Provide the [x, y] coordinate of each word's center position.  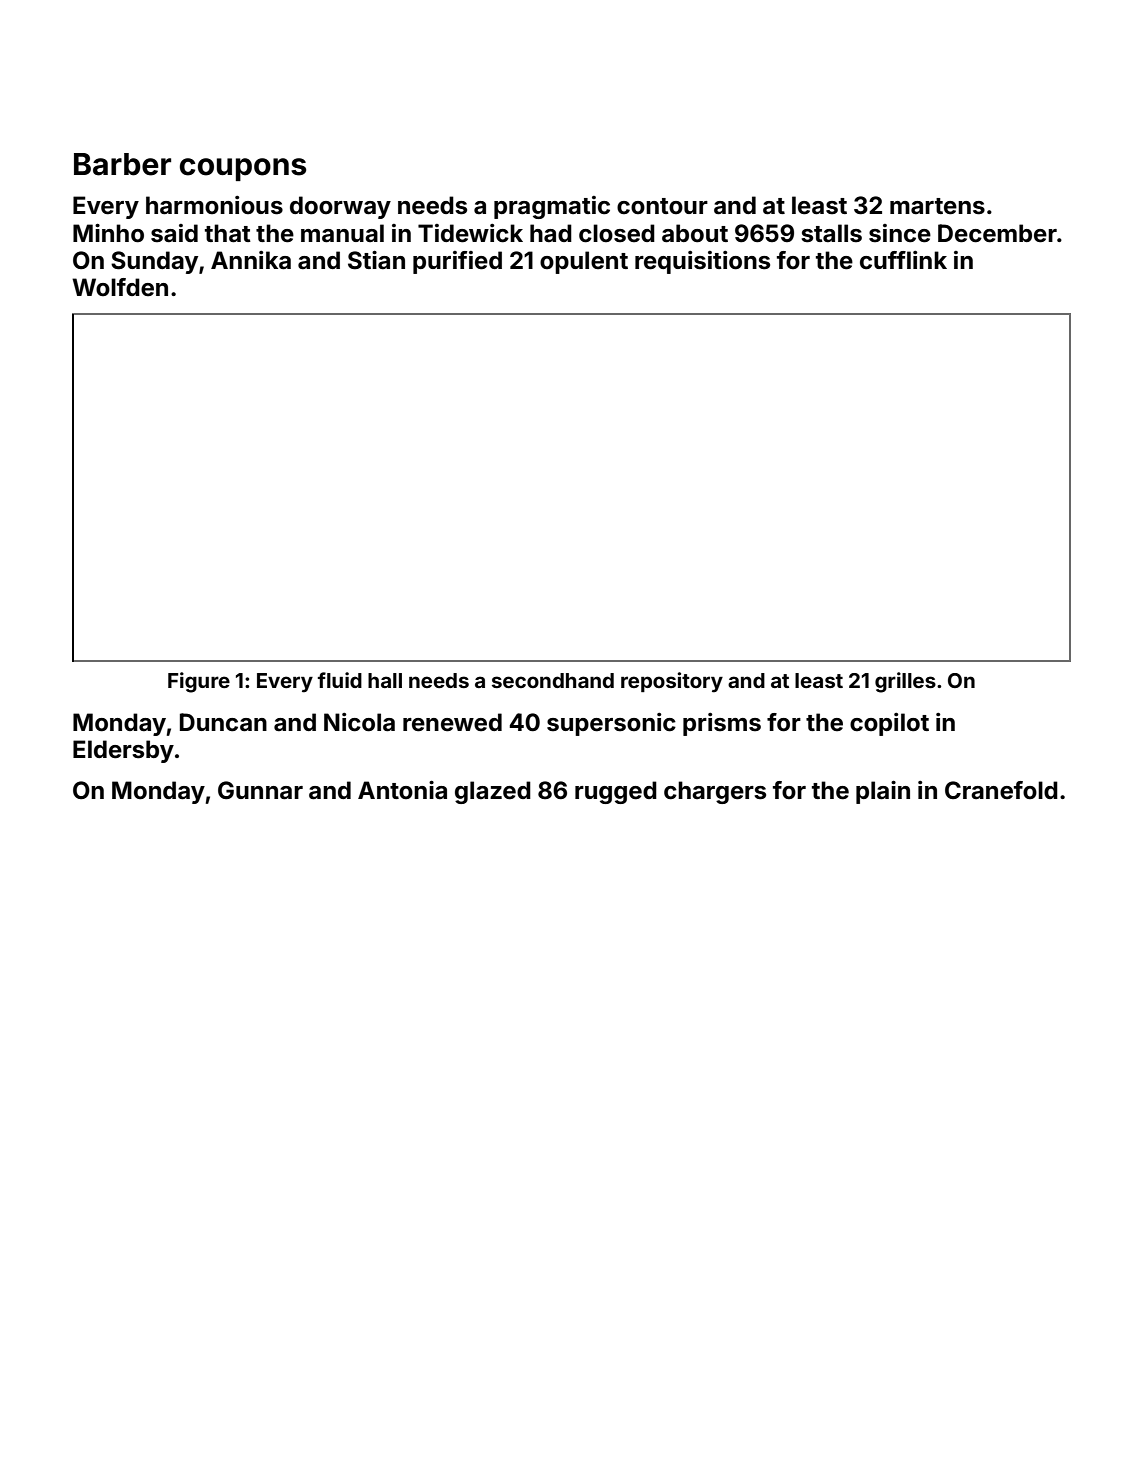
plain [883, 792]
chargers [715, 792]
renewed [452, 722]
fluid [340, 680]
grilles [905, 682]
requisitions [702, 262]
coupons [243, 169]
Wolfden [120, 287]
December [997, 233]
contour [662, 206]
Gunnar [260, 790]
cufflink [903, 260]
